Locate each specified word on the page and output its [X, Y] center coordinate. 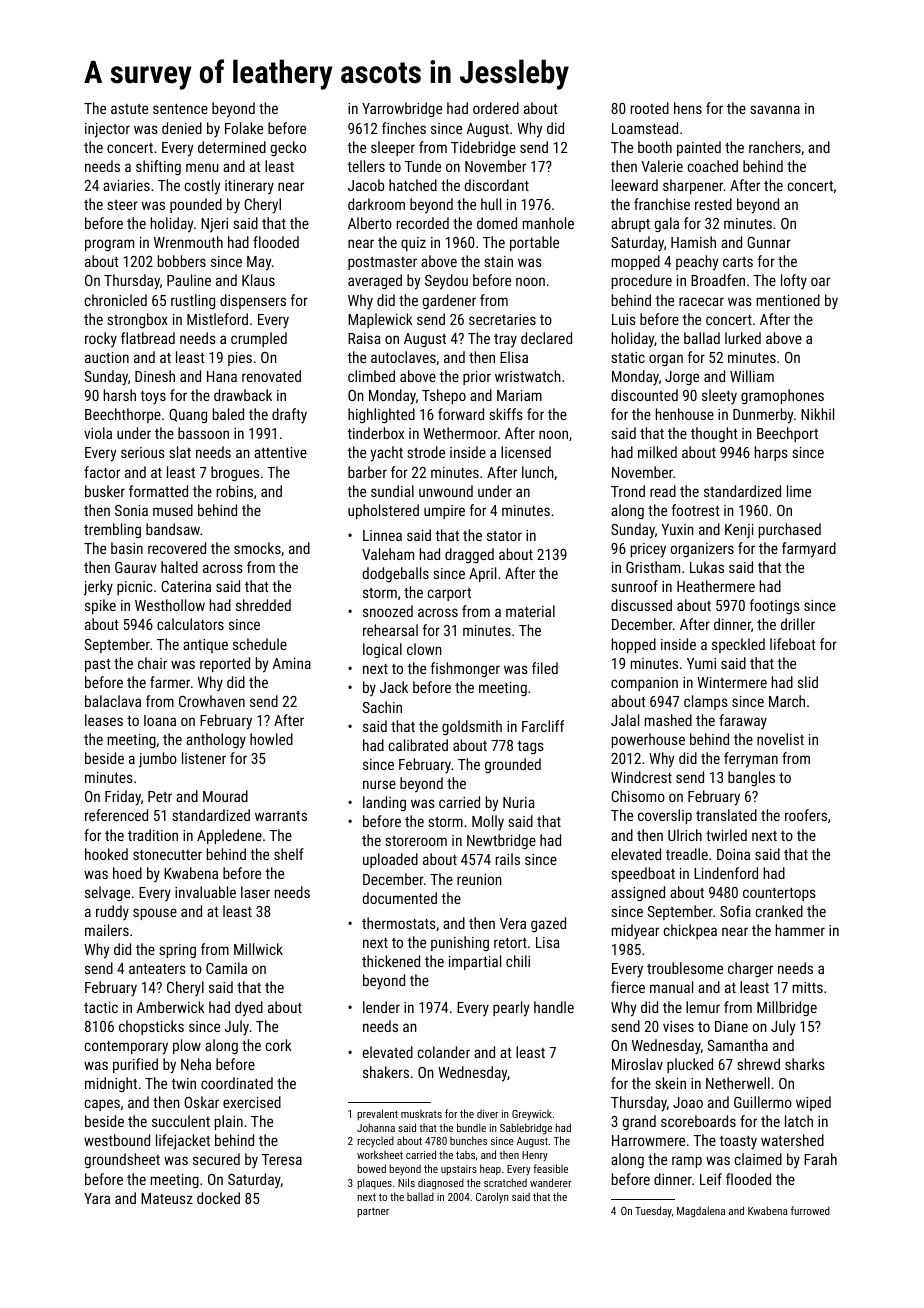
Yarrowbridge [402, 109]
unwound [446, 491]
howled [271, 739]
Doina [733, 854]
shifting [158, 167]
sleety [719, 397]
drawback [243, 395]
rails [508, 859]
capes [102, 1105]
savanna [775, 109]
